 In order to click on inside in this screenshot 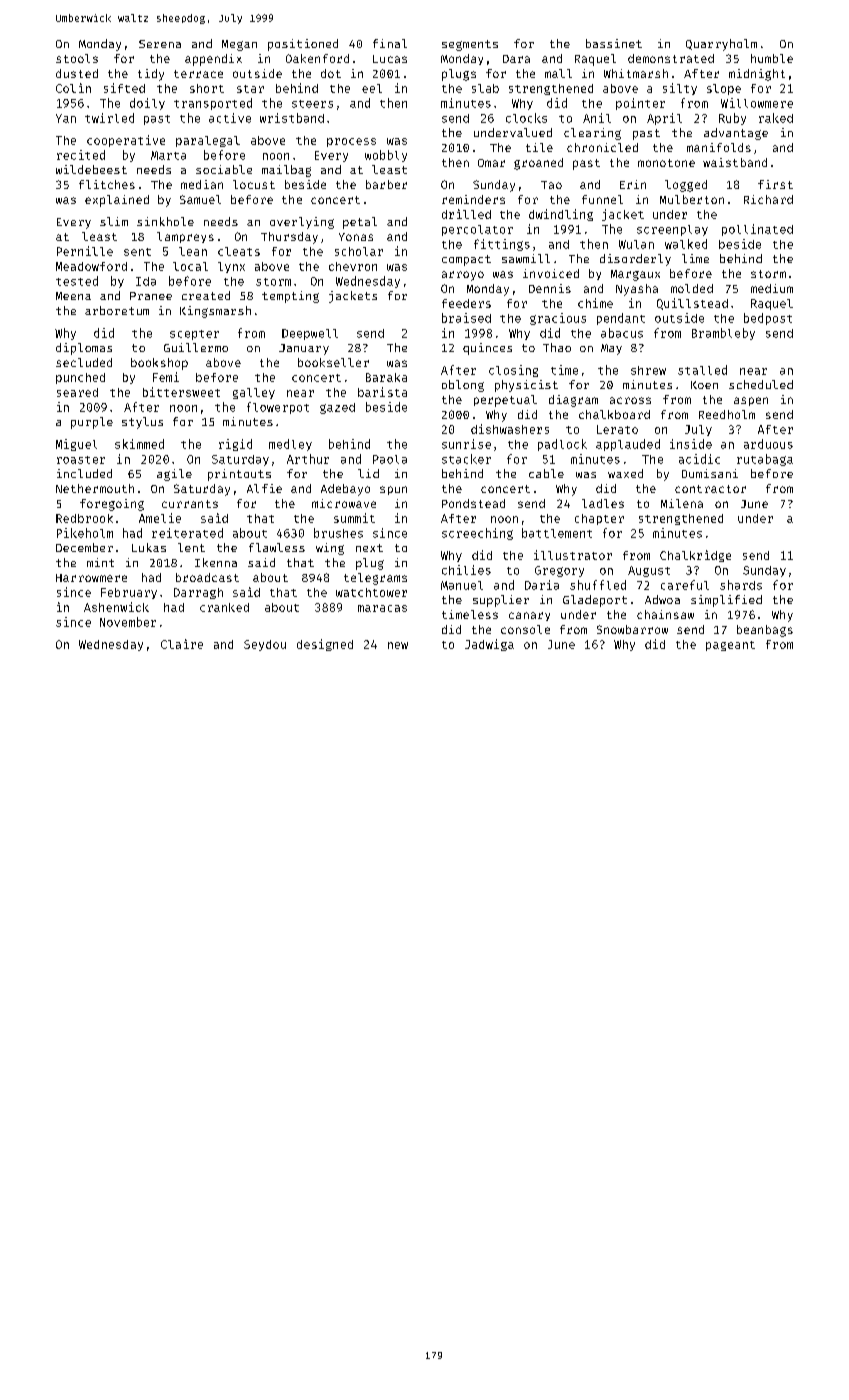, I will do `click(691, 444)`.
